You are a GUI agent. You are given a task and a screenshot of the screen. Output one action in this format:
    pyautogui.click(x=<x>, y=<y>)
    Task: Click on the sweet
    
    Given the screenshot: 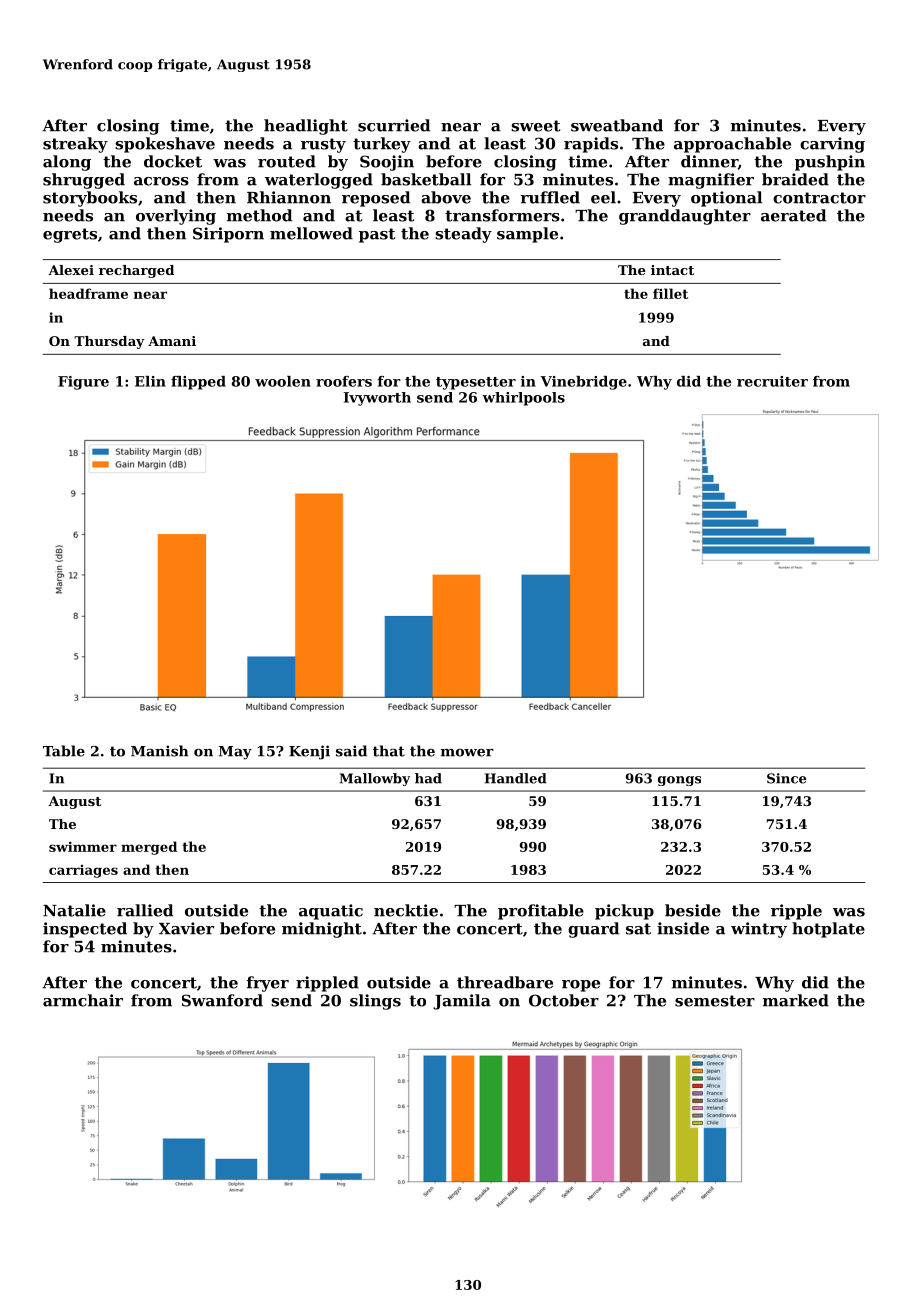 What is the action you would take?
    pyautogui.click(x=535, y=126)
